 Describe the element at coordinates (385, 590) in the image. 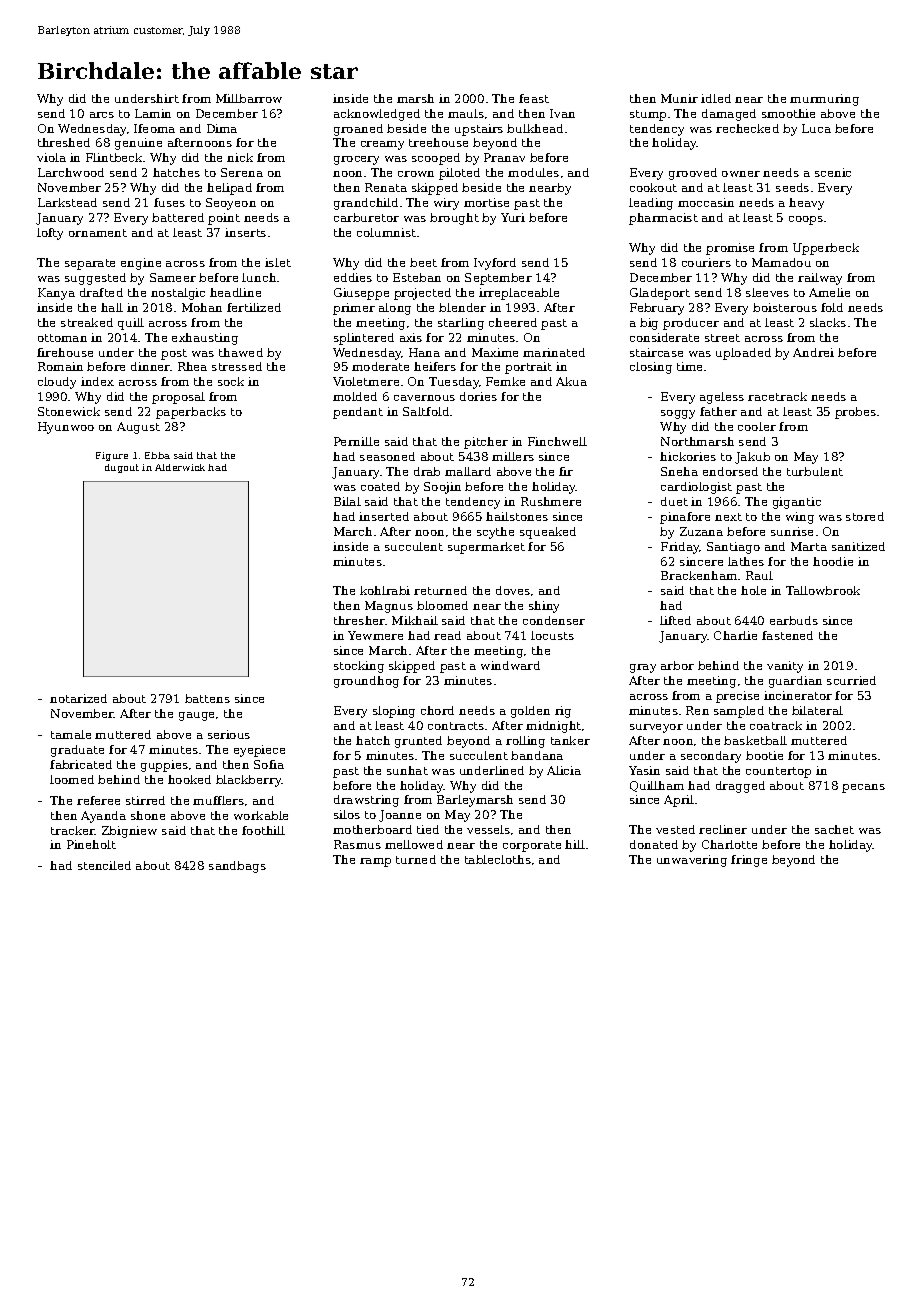

I see `kohlrabi` at that location.
